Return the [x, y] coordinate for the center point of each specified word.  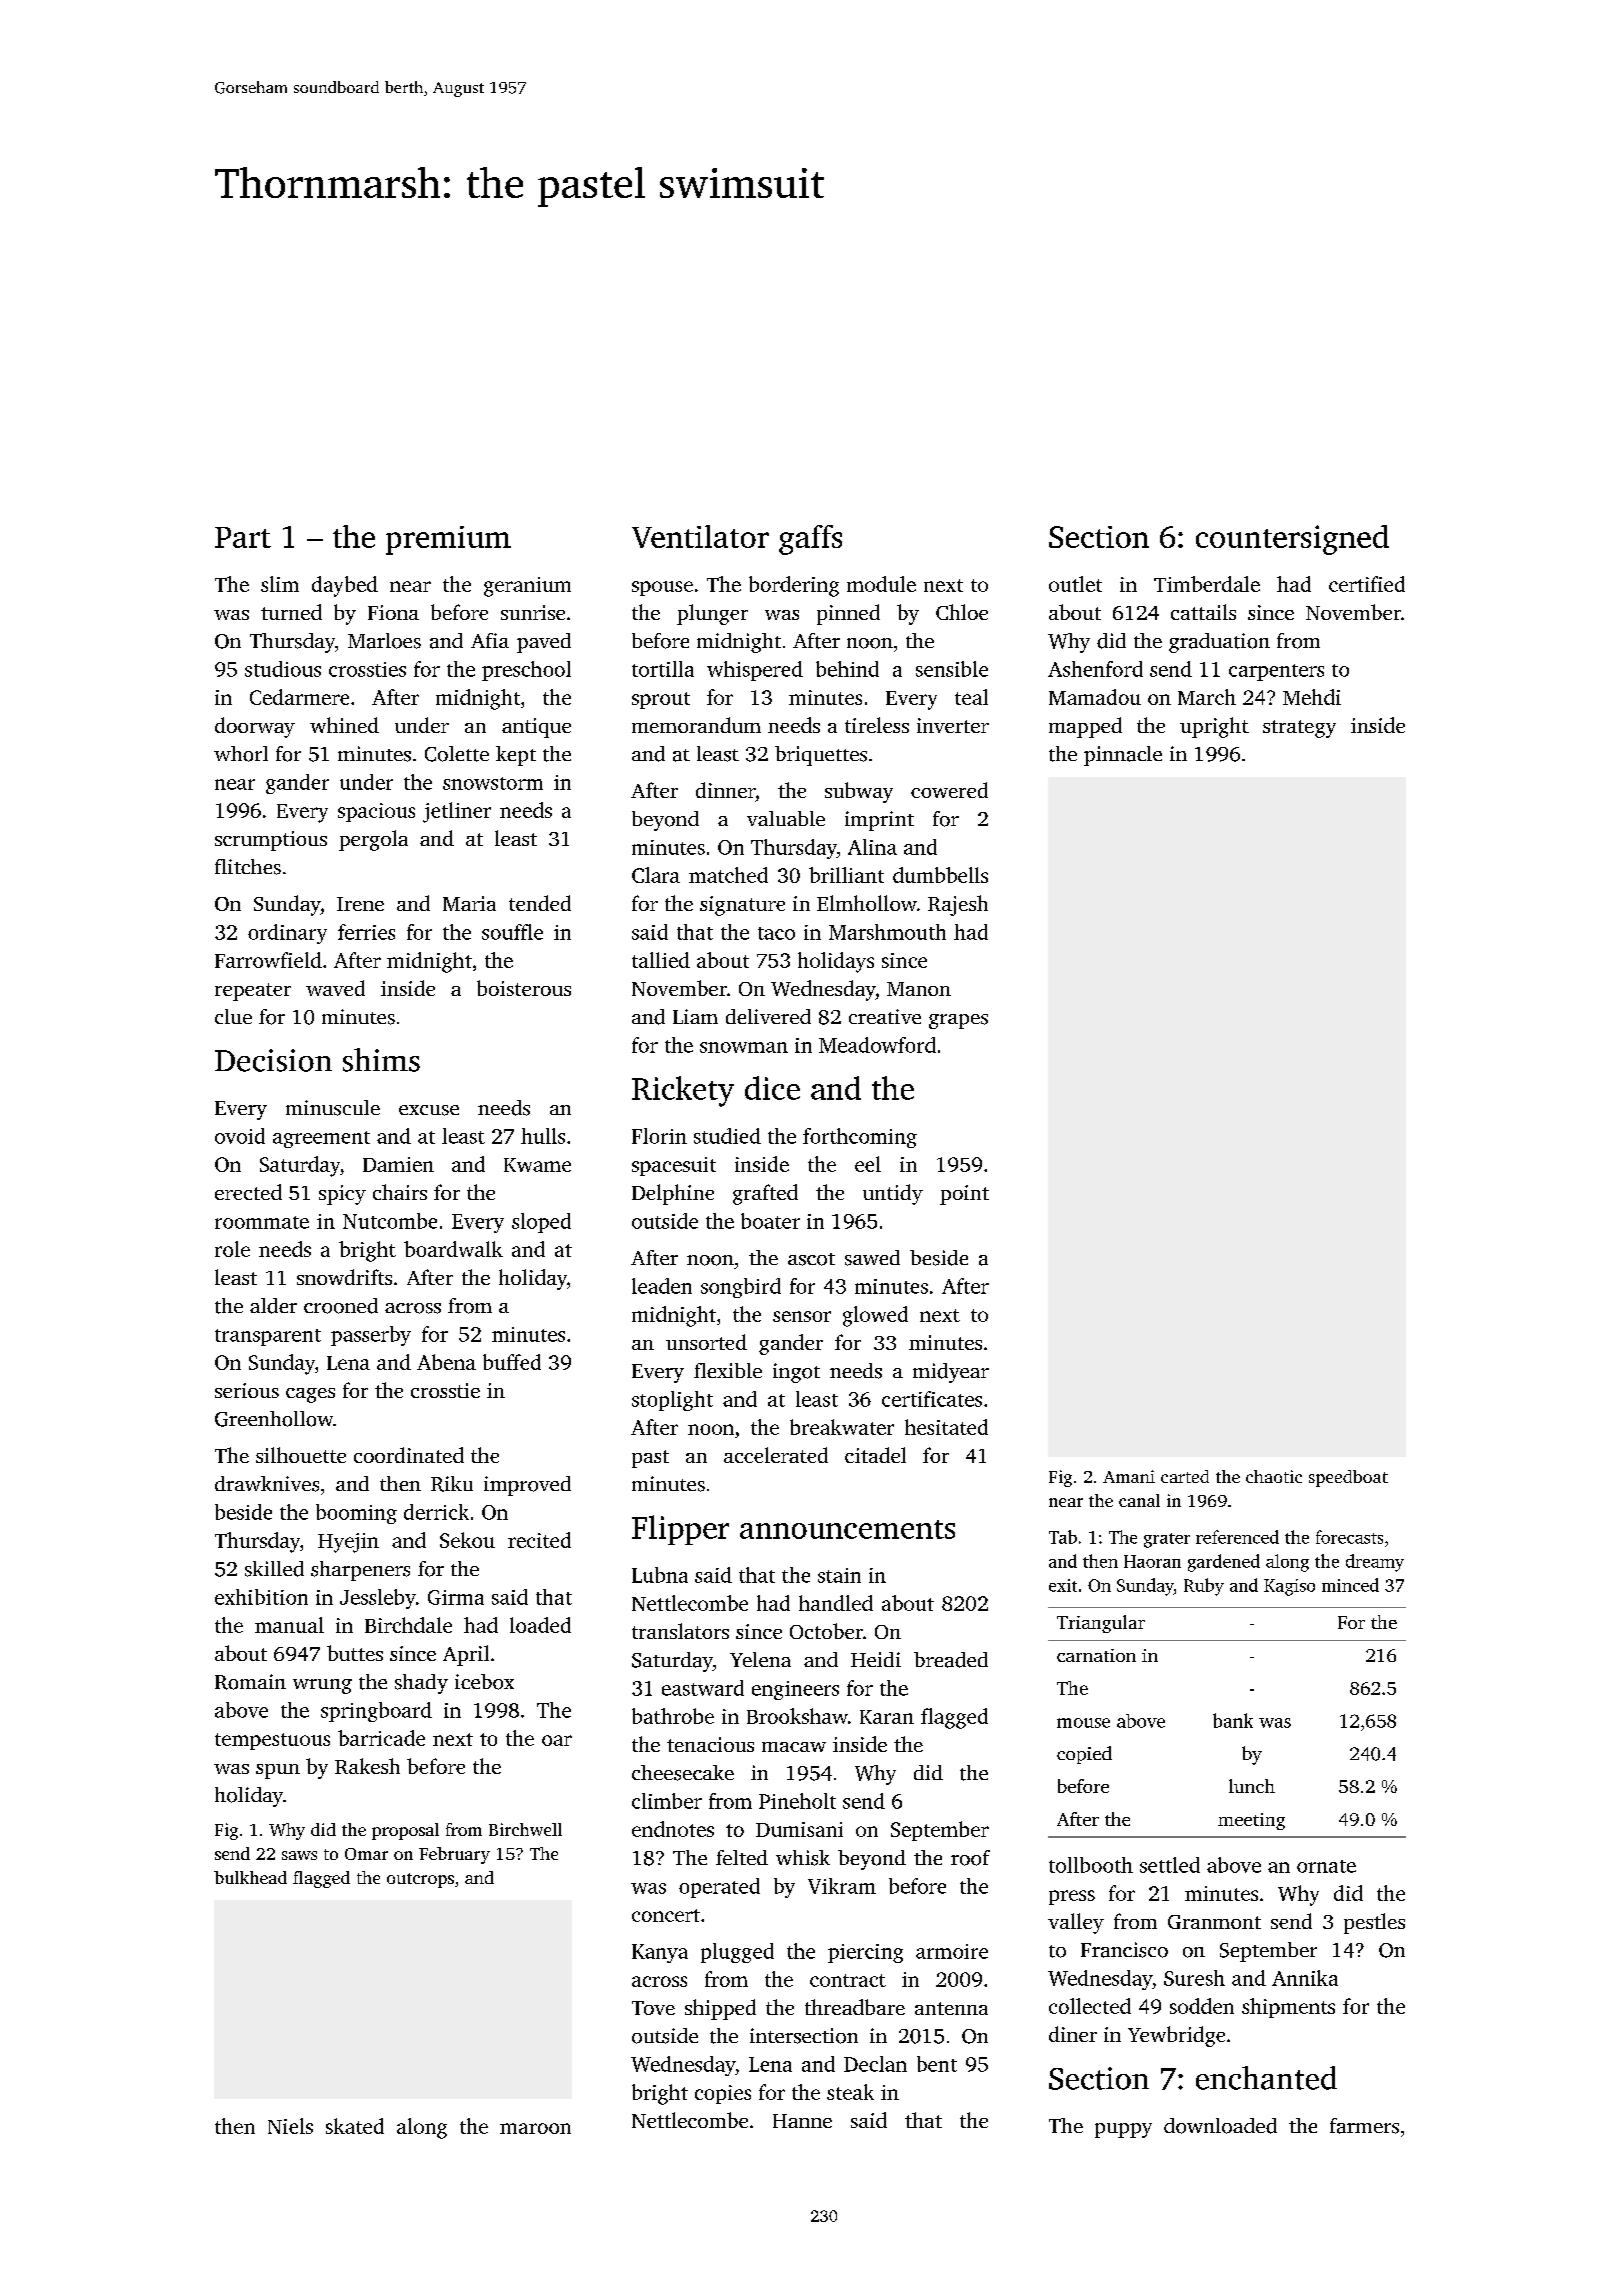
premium [448, 540]
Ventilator [700, 536]
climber [667, 1801]
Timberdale [1207, 584]
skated [355, 2126]
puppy [1123, 2130]
